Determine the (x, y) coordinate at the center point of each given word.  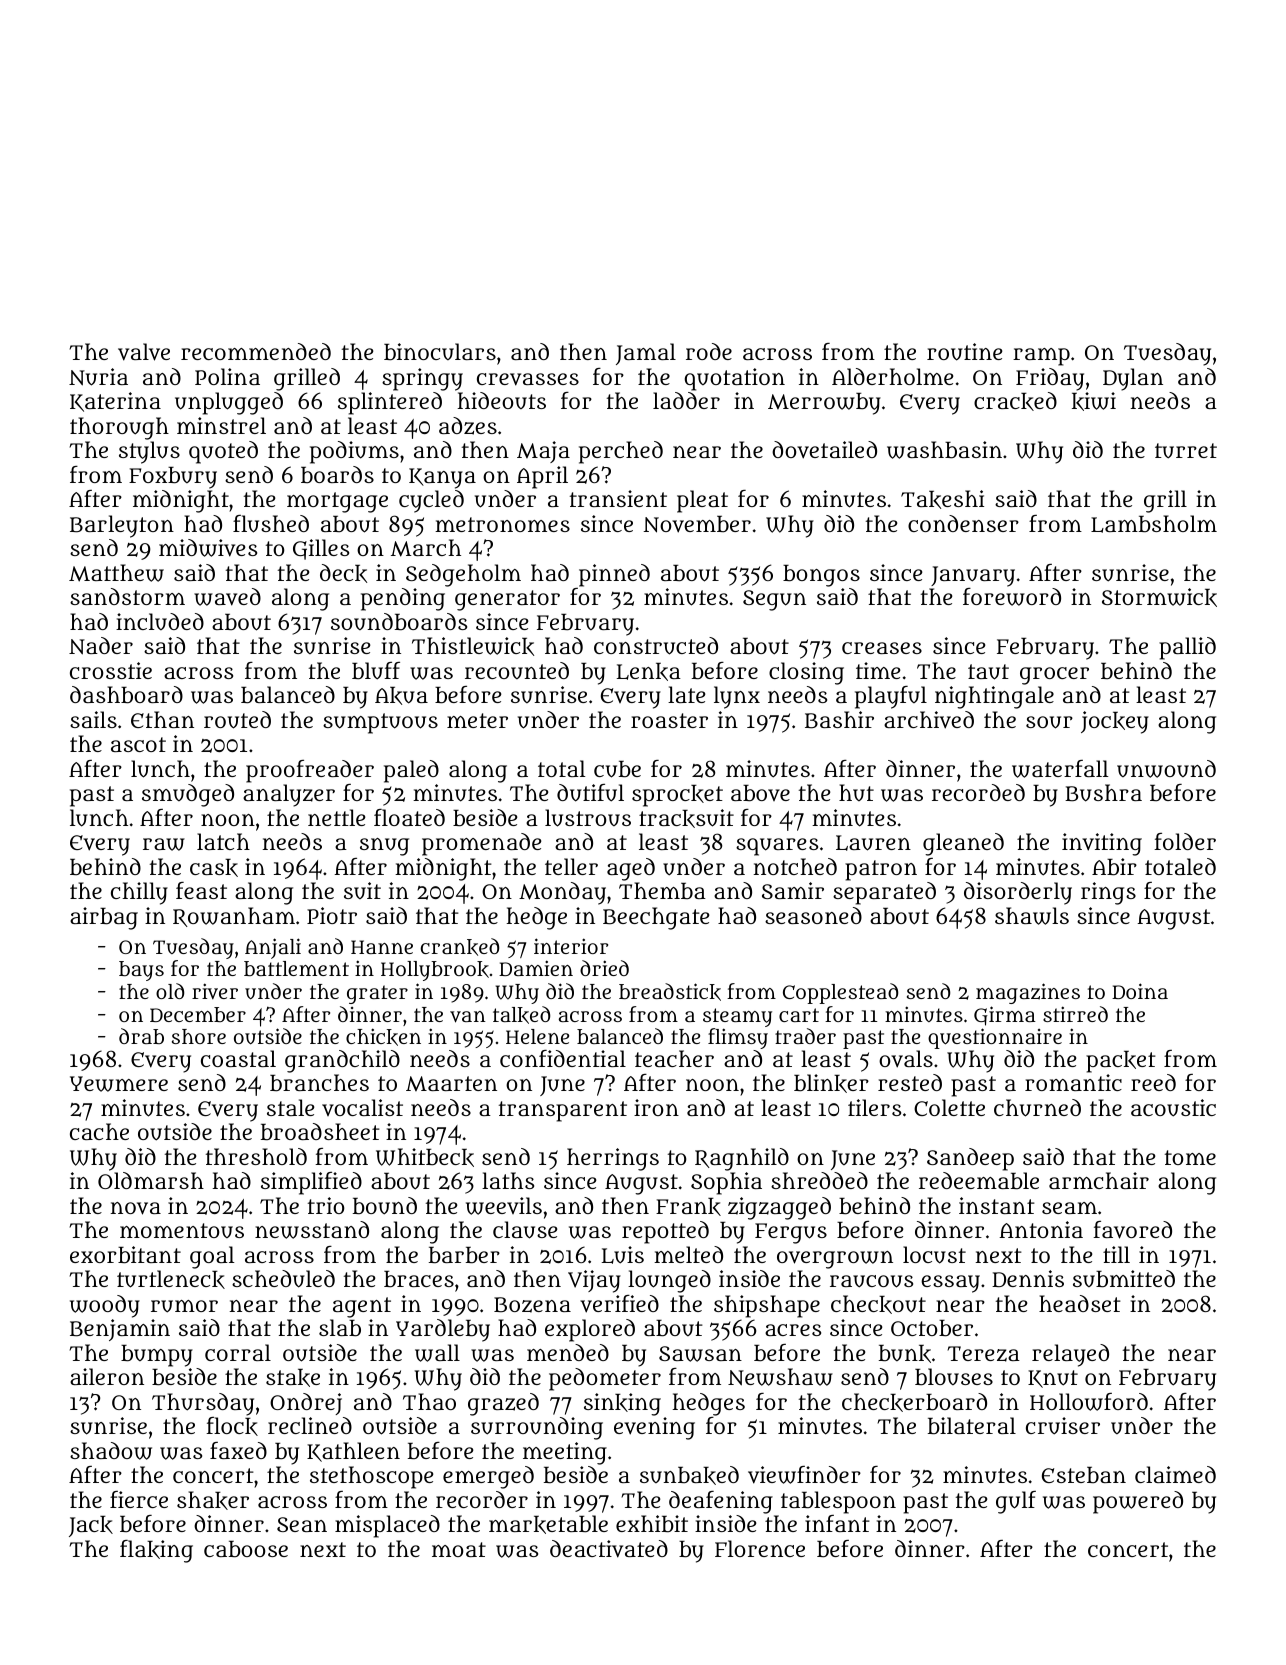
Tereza (984, 1354)
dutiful (590, 793)
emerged (488, 1477)
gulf (1016, 1502)
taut (988, 672)
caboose (246, 1549)
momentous (182, 1230)
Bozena (532, 1305)
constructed (656, 646)
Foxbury (173, 478)
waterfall (1060, 769)
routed (237, 720)
